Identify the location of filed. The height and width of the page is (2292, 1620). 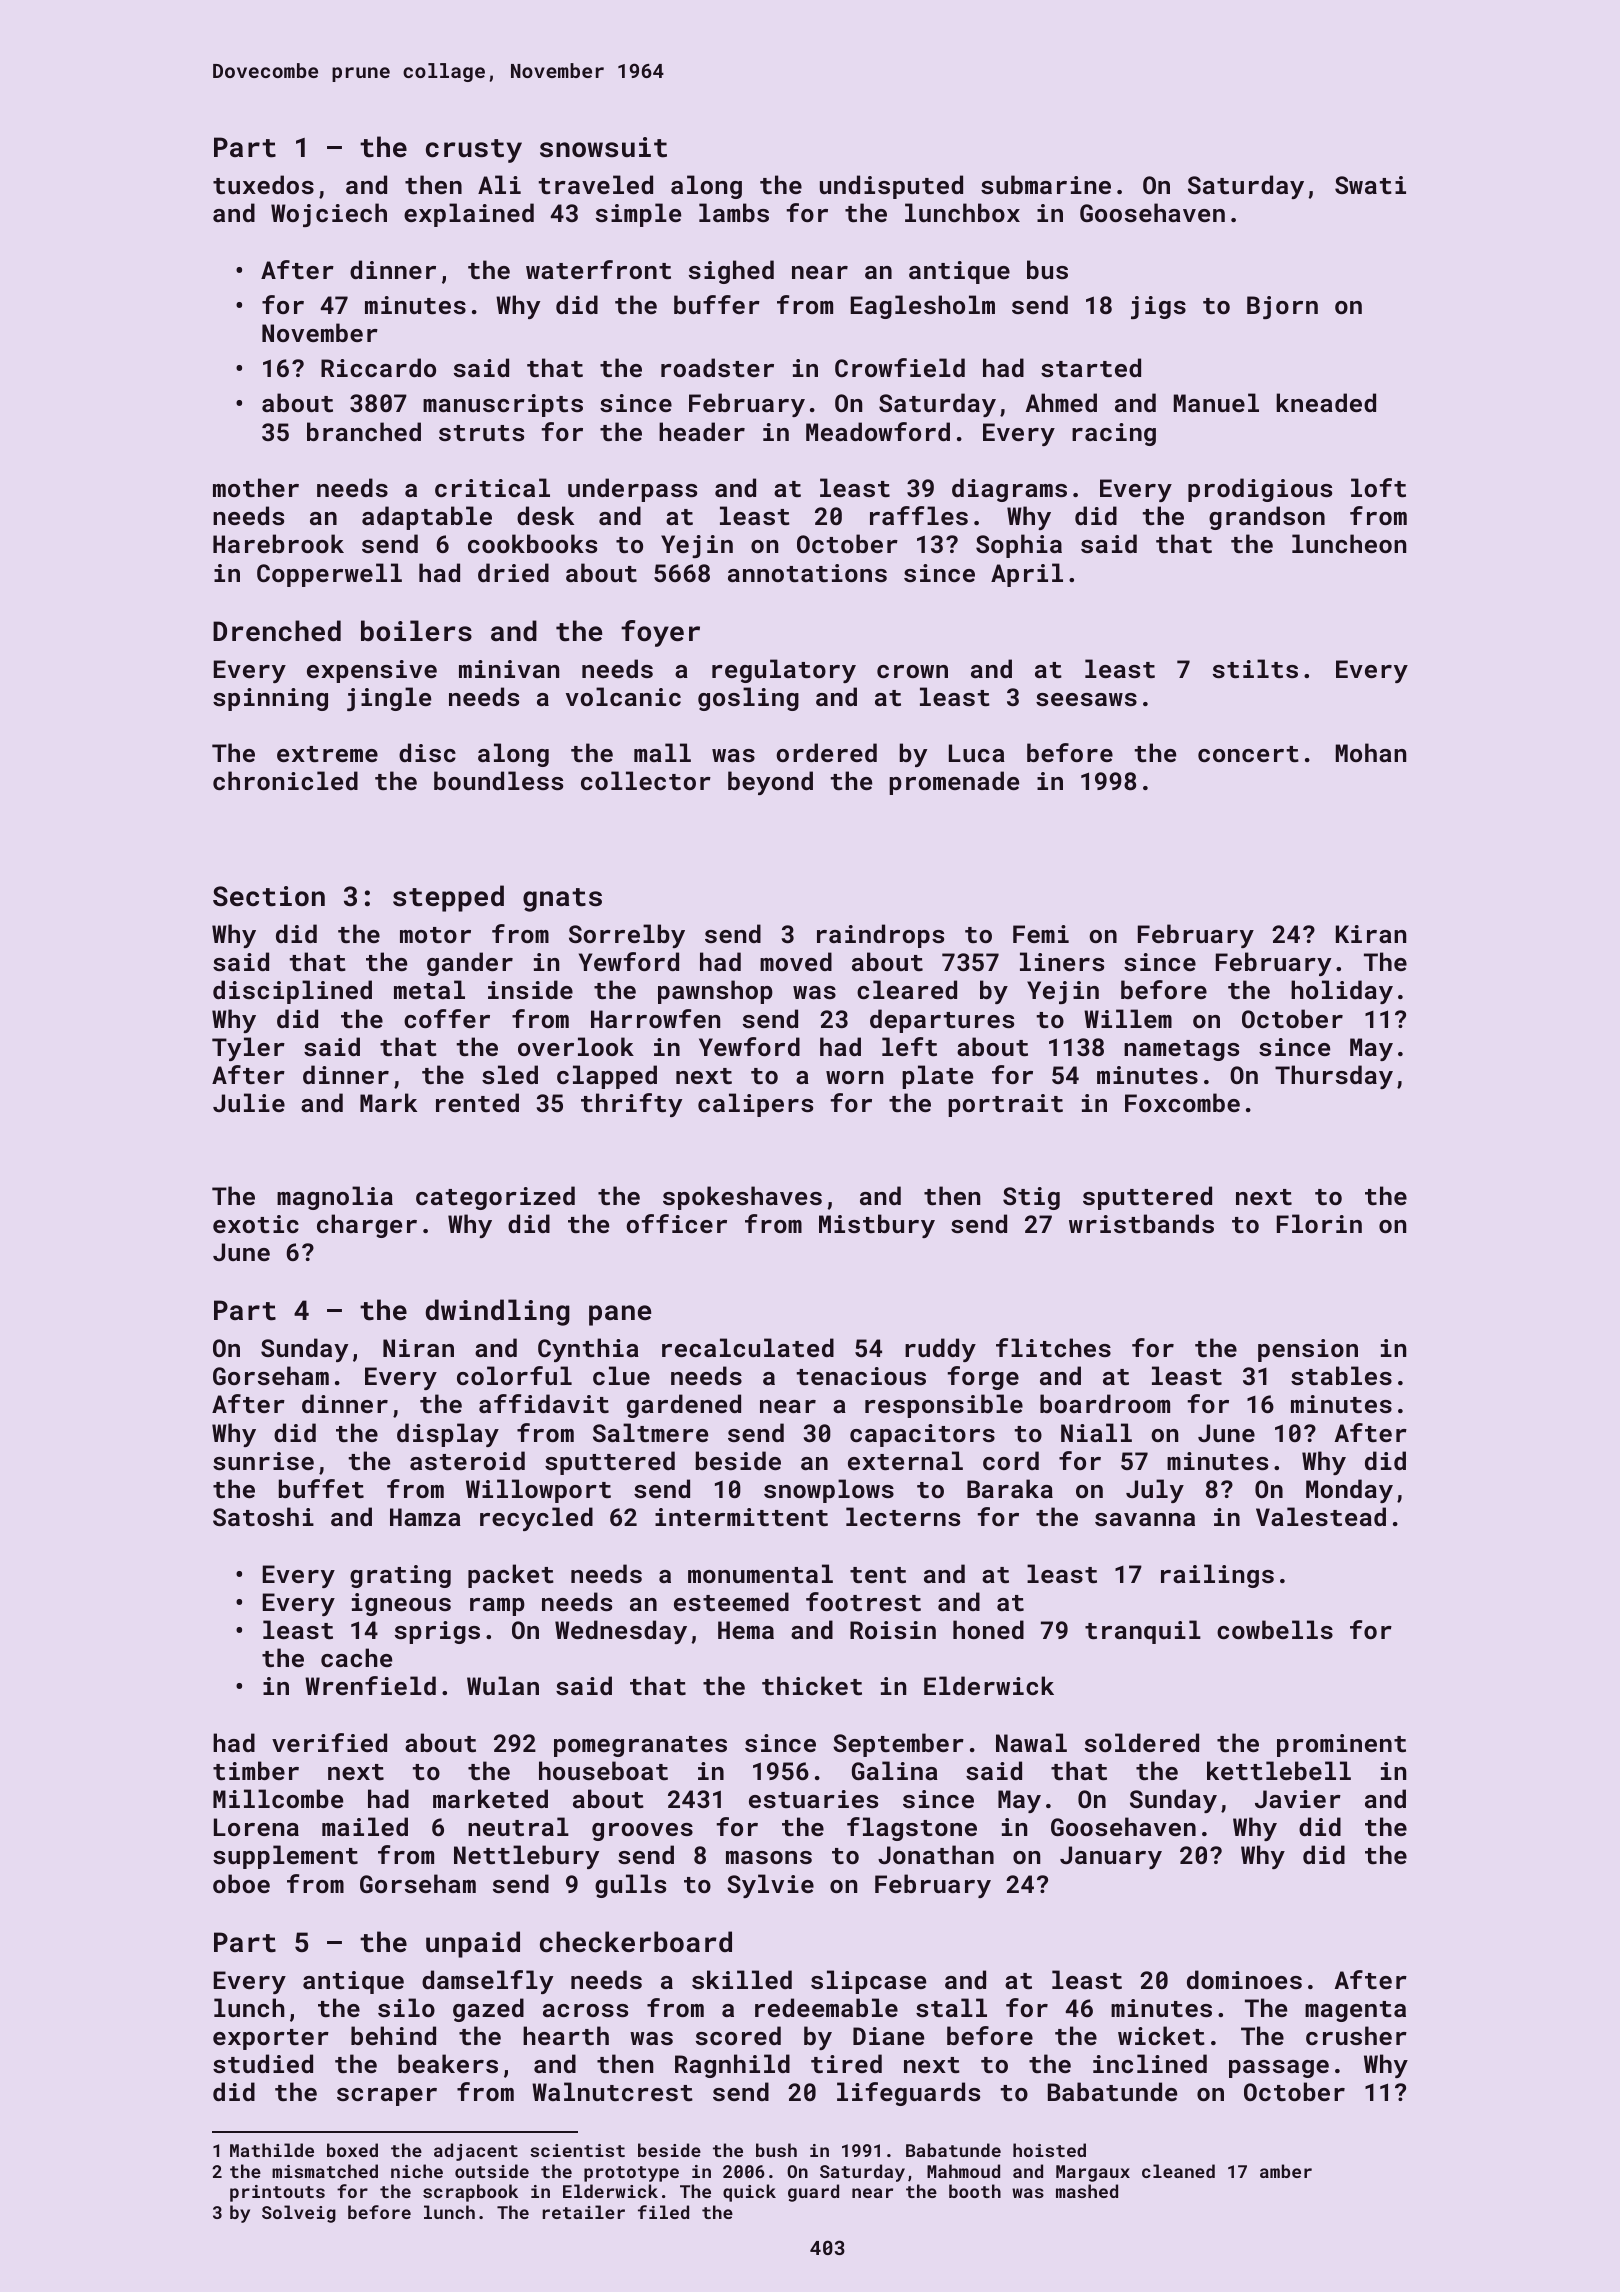
(663, 2212).
